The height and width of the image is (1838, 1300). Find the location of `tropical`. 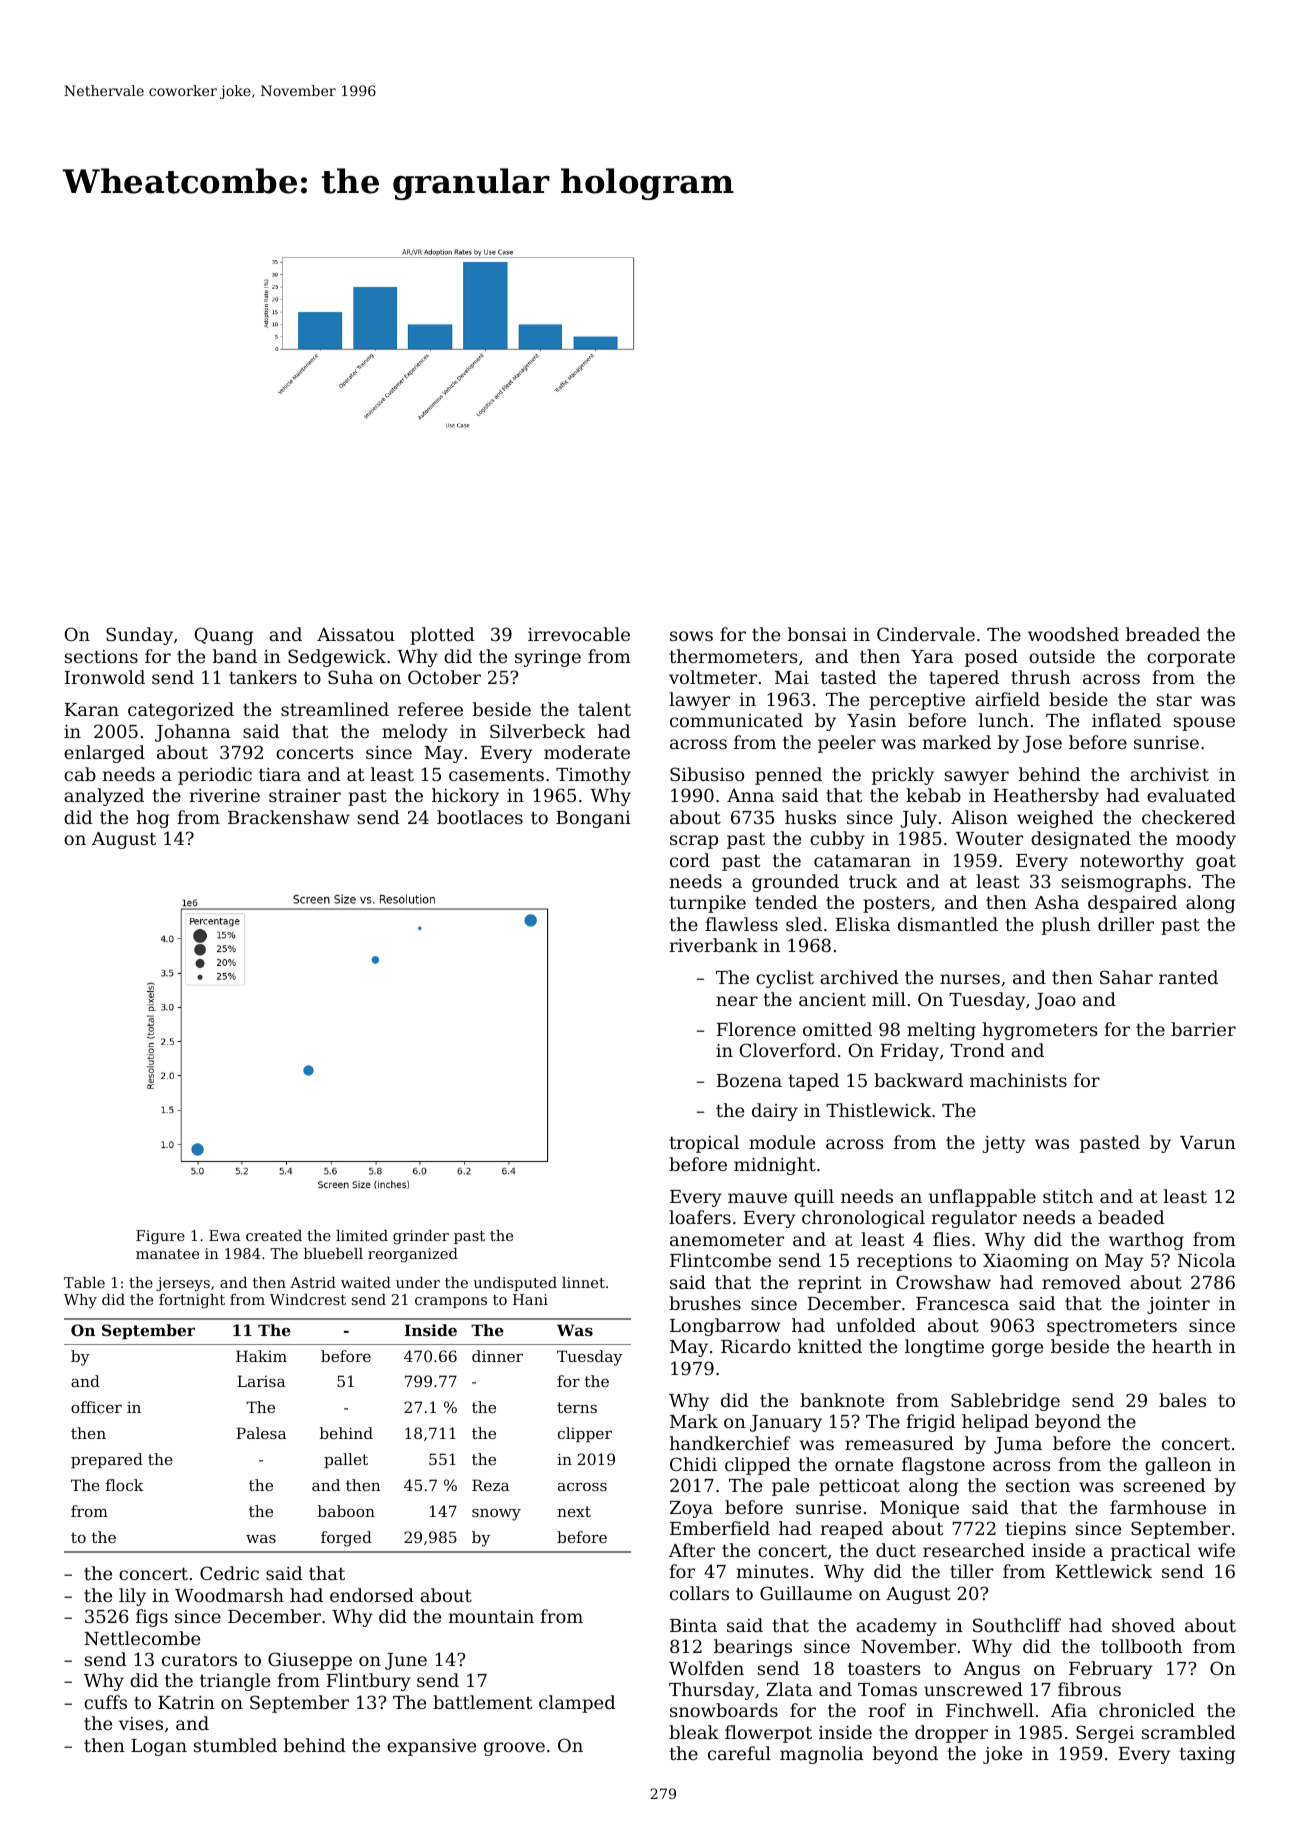

tropical is located at coordinates (704, 1144).
